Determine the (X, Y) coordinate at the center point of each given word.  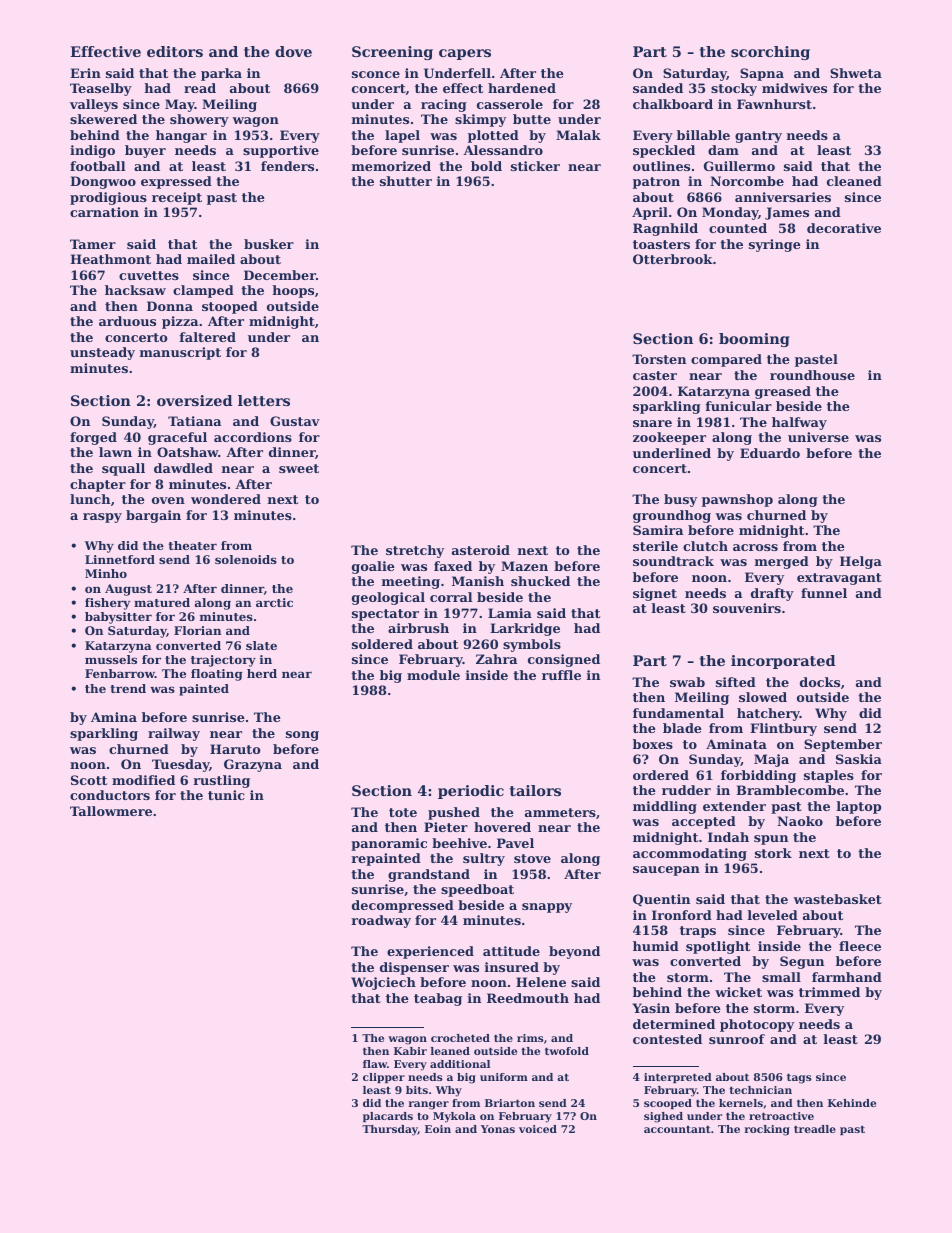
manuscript (180, 353)
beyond (574, 952)
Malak (578, 135)
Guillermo (739, 166)
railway (174, 734)
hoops (293, 291)
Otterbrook (673, 259)
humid (656, 946)
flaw (375, 1064)
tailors (535, 790)
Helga (861, 562)
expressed (176, 182)
